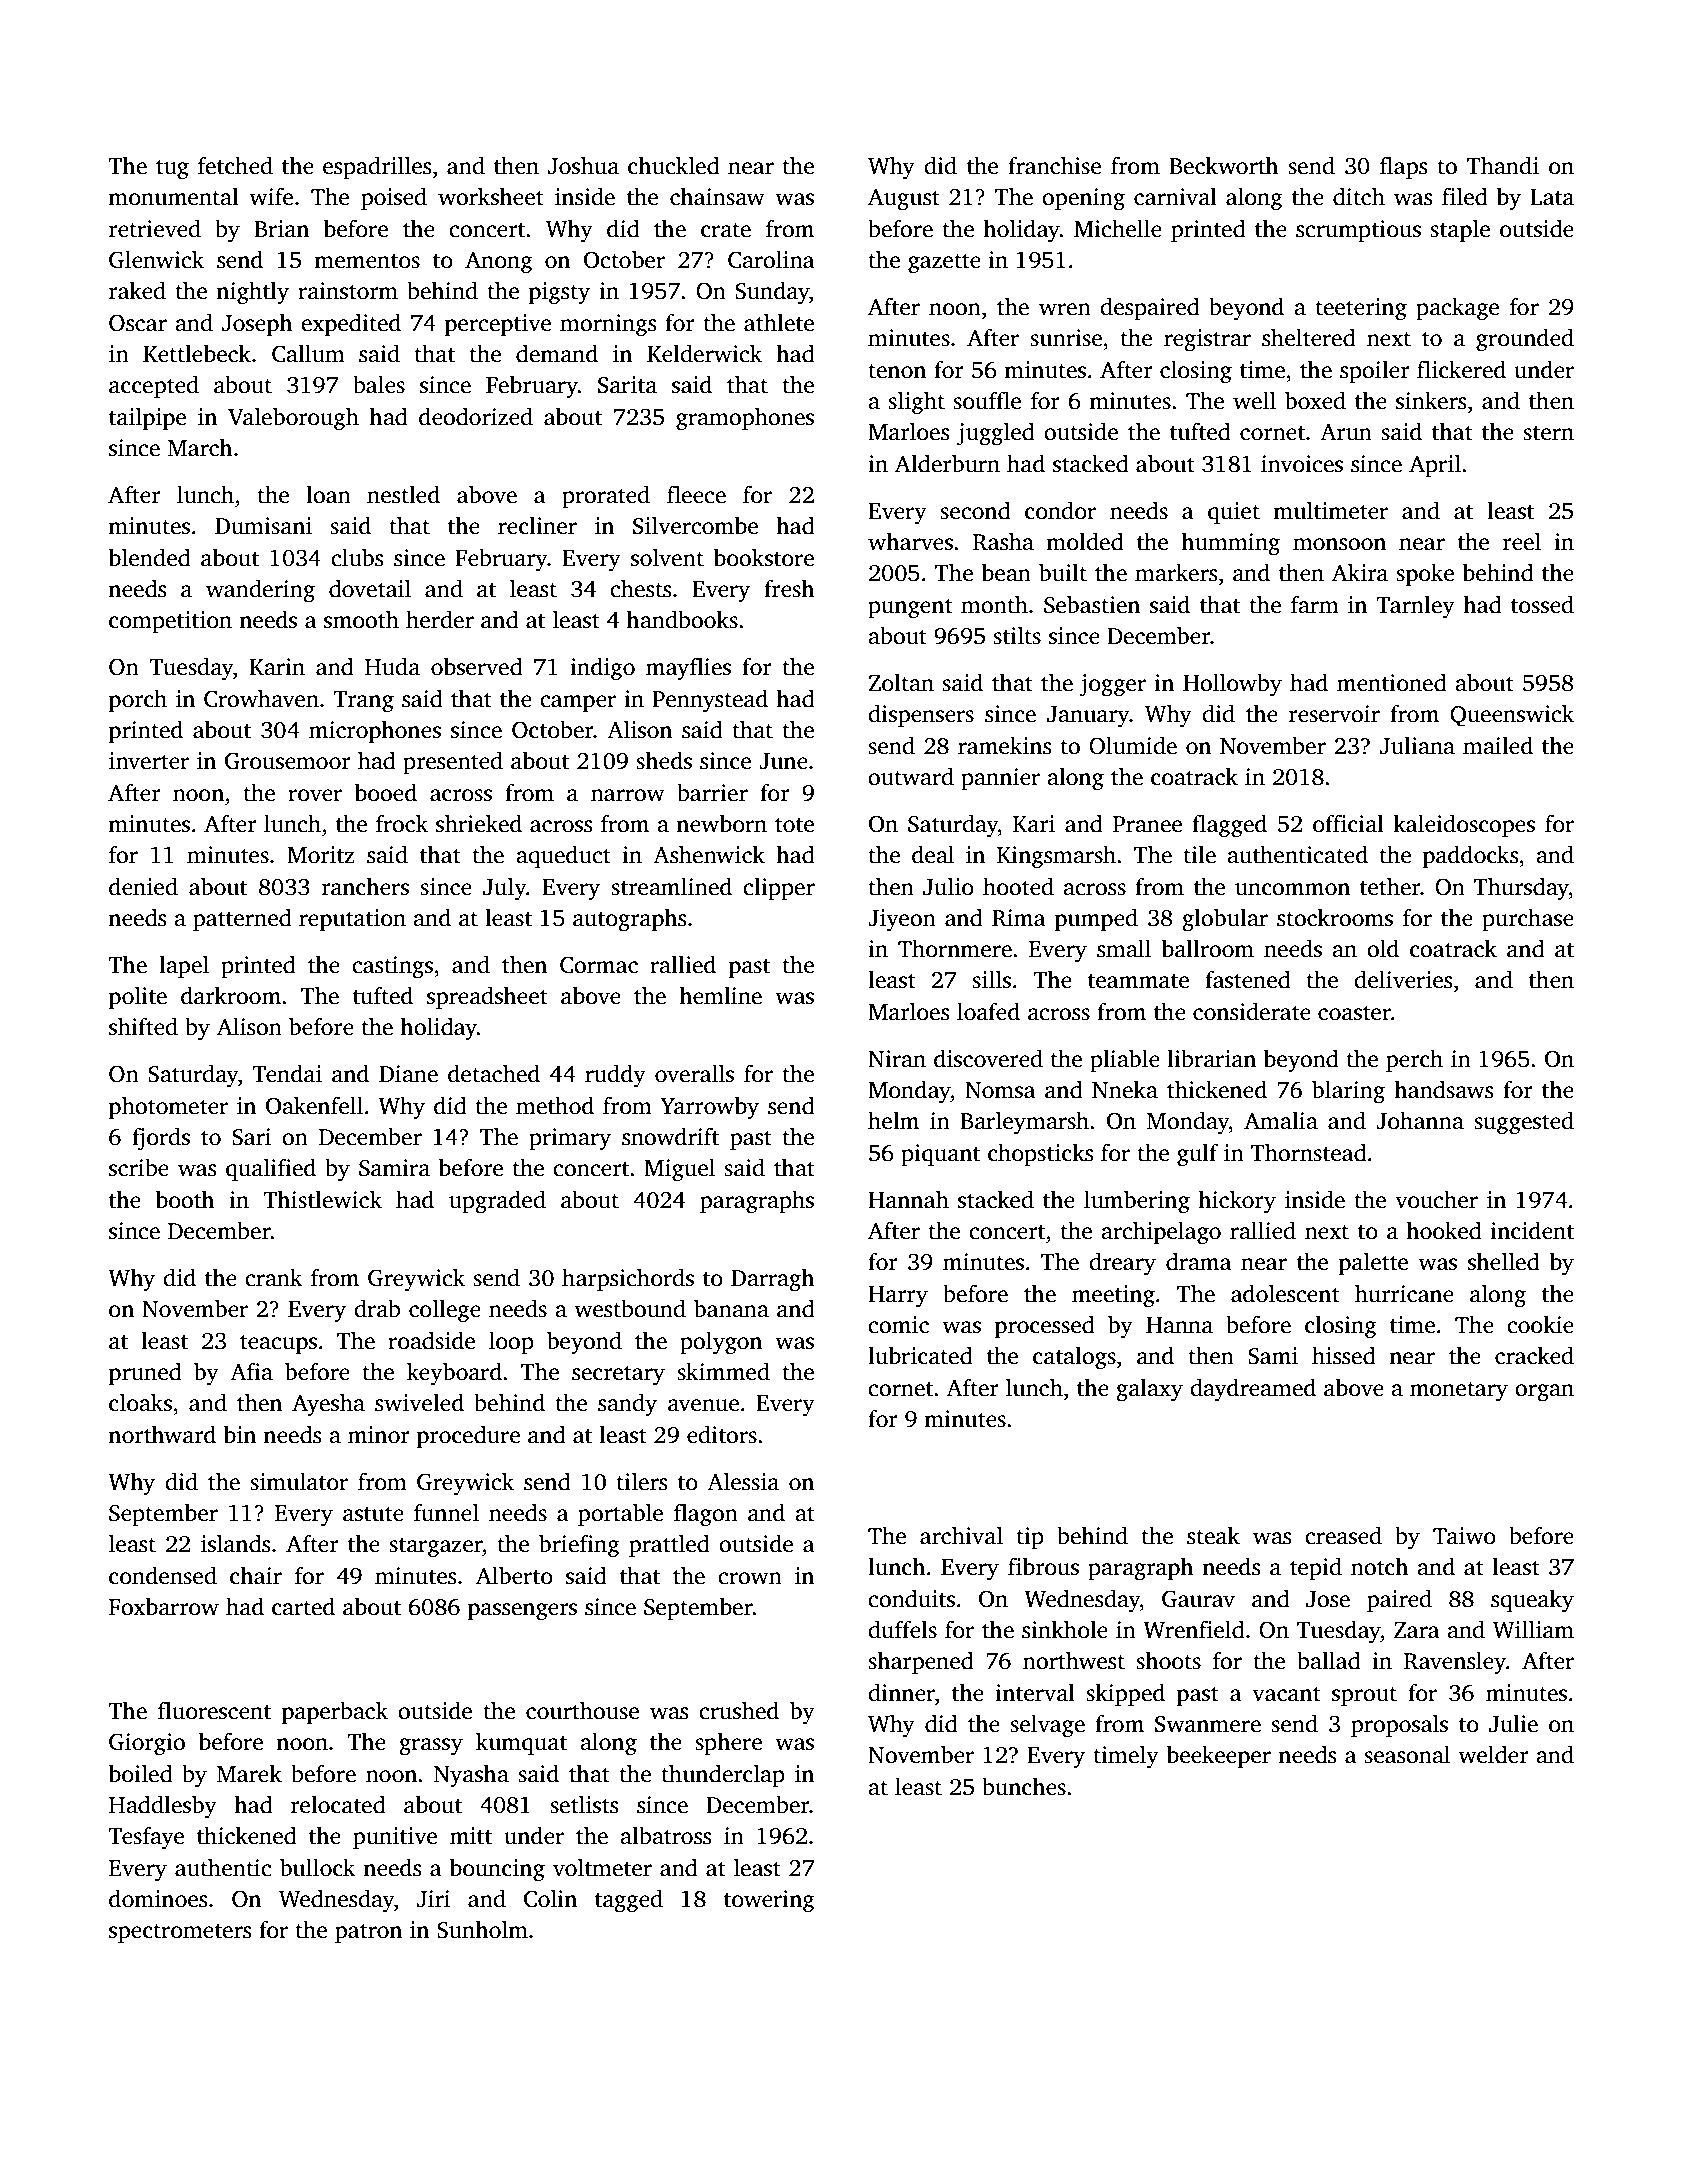  What do you see at coordinates (679, 1170) in the document?
I see `Miguel` at bounding box center [679, 1170].
